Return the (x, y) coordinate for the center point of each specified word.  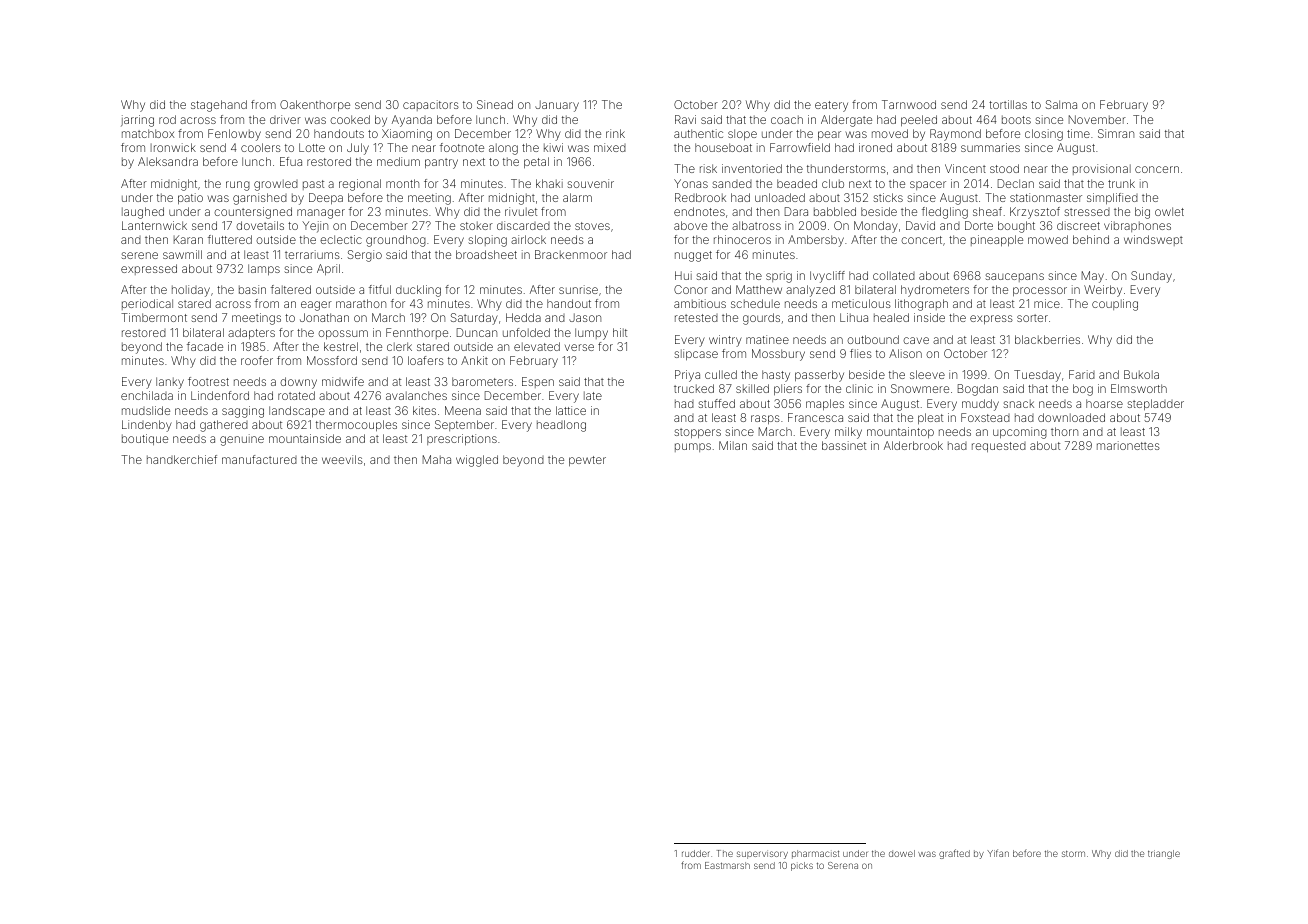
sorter (1032, 318)
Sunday (1151, 277)
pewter (587, 461)
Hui (683, 275)
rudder (696, 853)
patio (190, 198)
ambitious (700, 303)
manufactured (259, 459)
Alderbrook (913, 445)
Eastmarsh (727, 865)
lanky (170, 383)
